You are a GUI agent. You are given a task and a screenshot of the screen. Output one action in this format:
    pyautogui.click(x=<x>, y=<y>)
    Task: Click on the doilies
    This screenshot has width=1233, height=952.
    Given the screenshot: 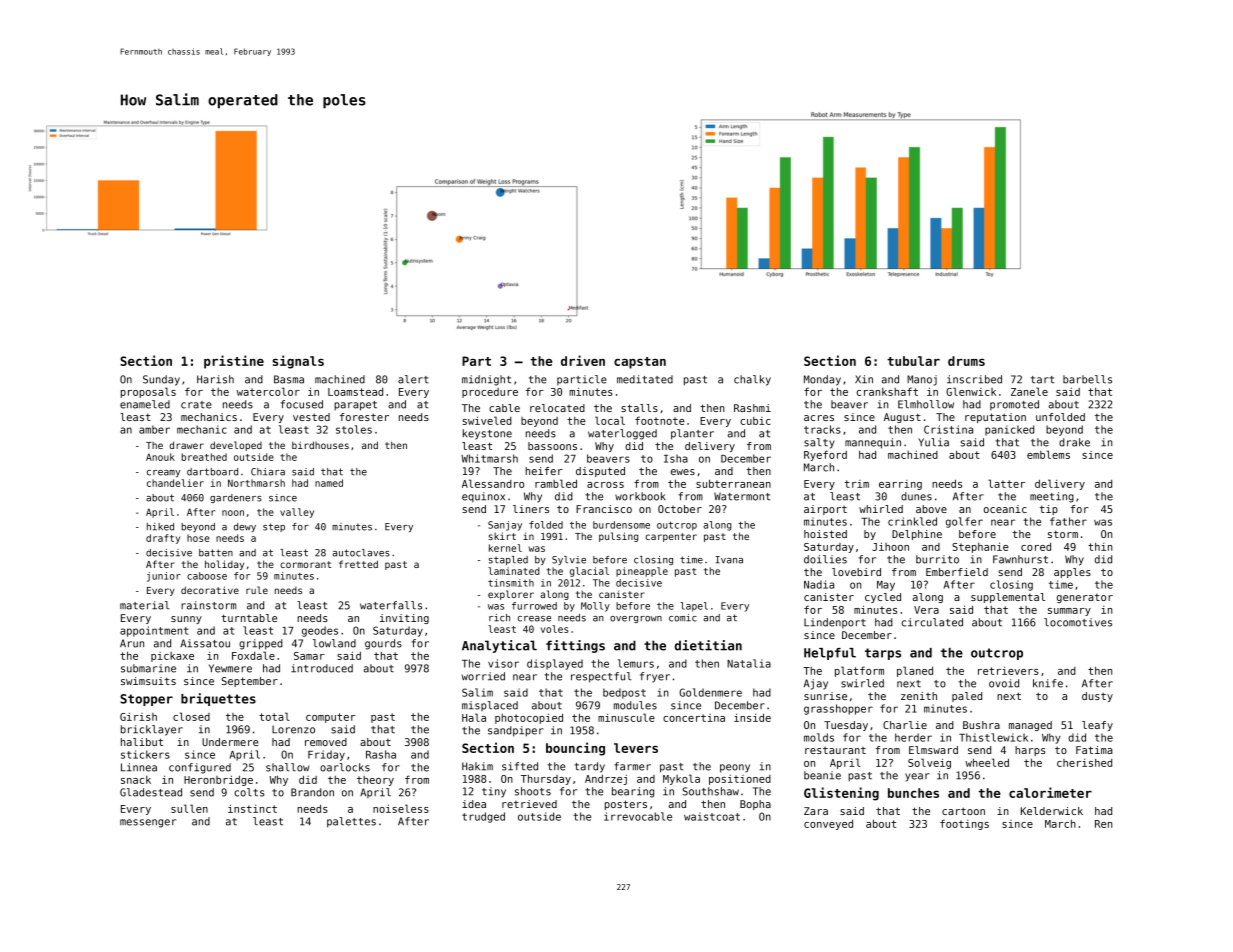 What is the action you would take?
    pyautogui.click(x=825, y=559)
